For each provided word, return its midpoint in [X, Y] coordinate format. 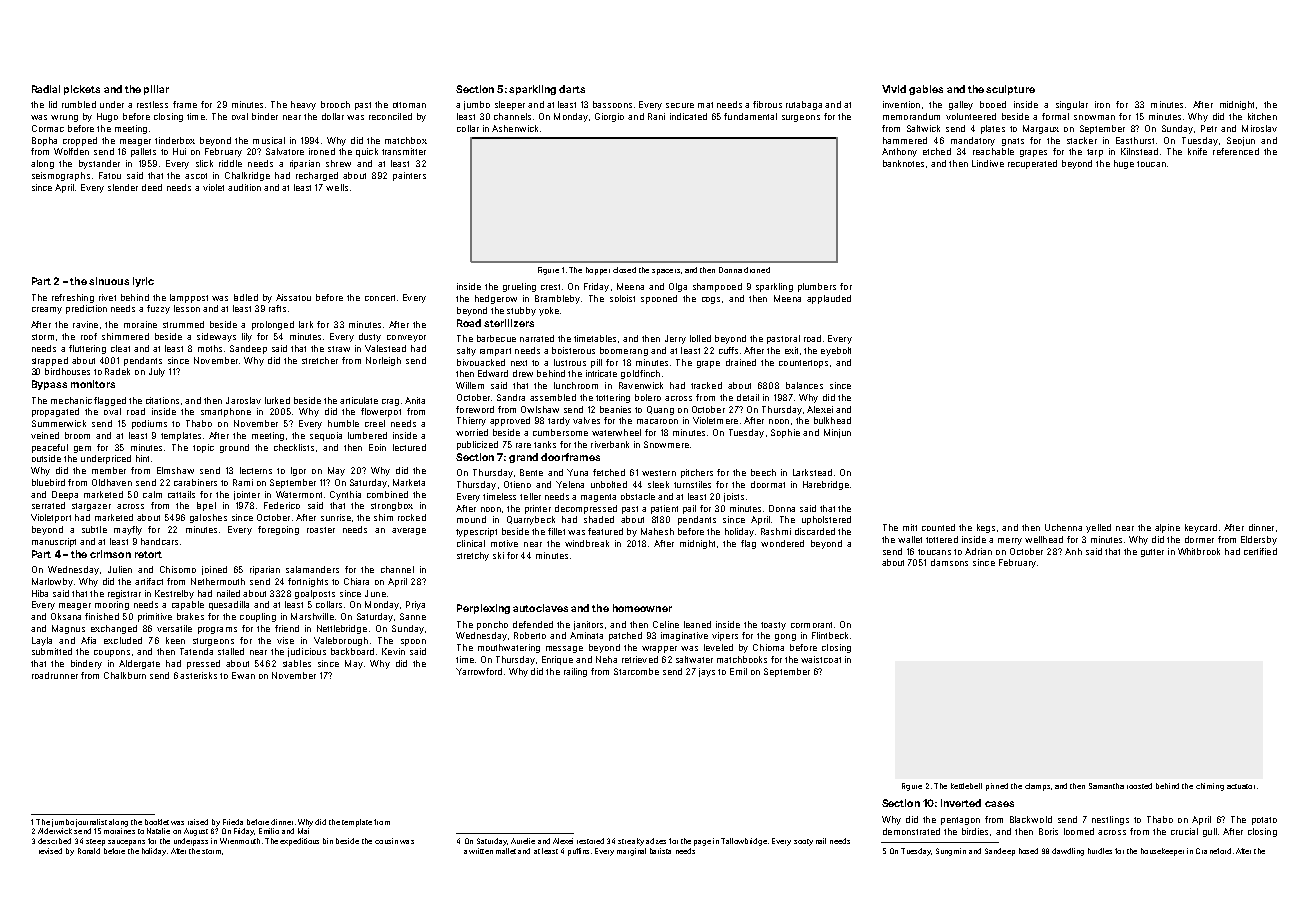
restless [152, 104]
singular [1072, 105]
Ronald [89, 851]
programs [217, 630]
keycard [1201, 528]
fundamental [750, 116]
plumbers [817, 287]
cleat [120, 348]
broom [77, 435]
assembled [553, 397]
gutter [1152, 553]
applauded [829, 299]
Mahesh [657, 531]
